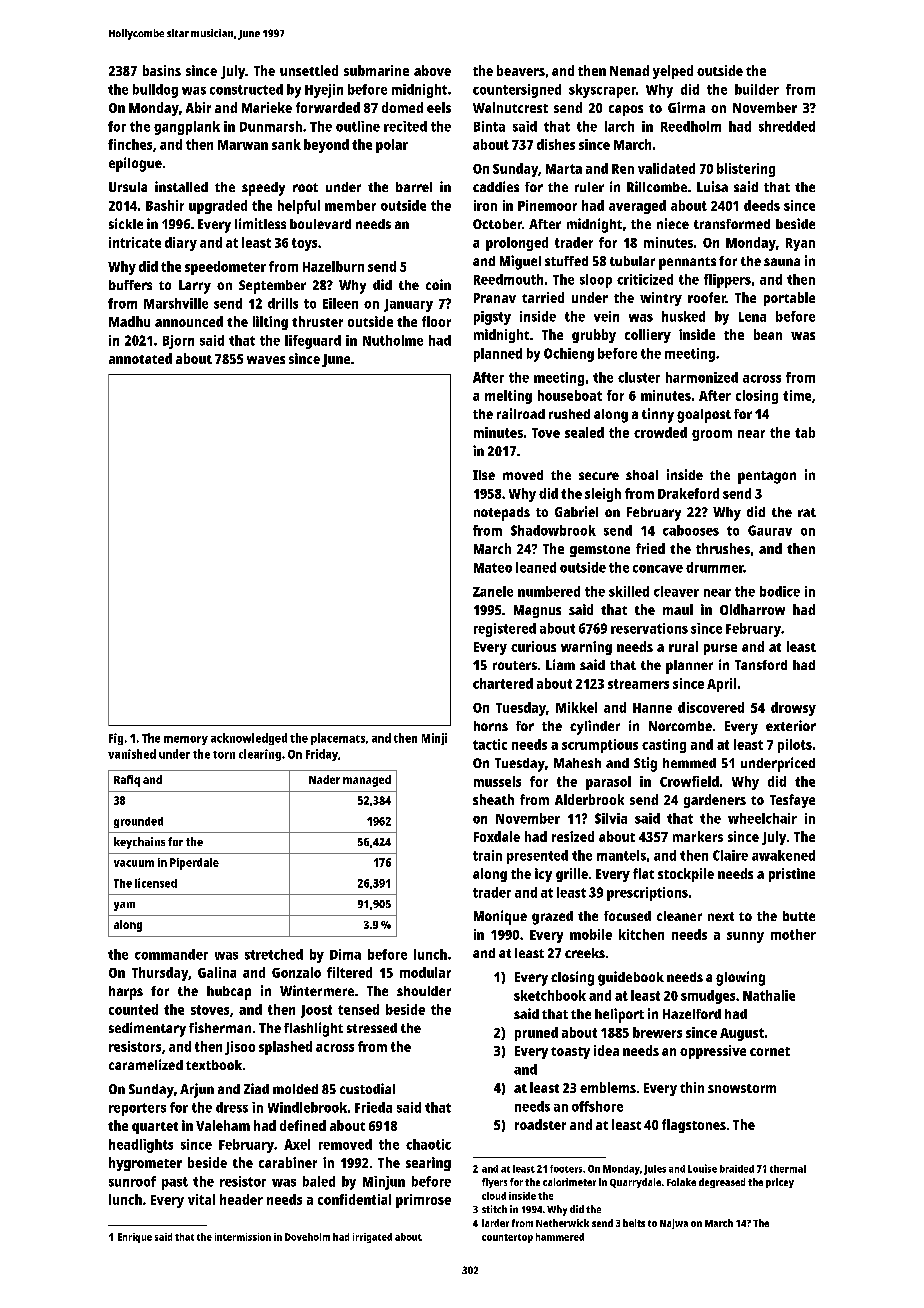 This screenshot has width=924, height=1308. What do you see at coordinates (493, 568) in the screenshot?
I see `Mateo` at bounding box center [493, 568].
